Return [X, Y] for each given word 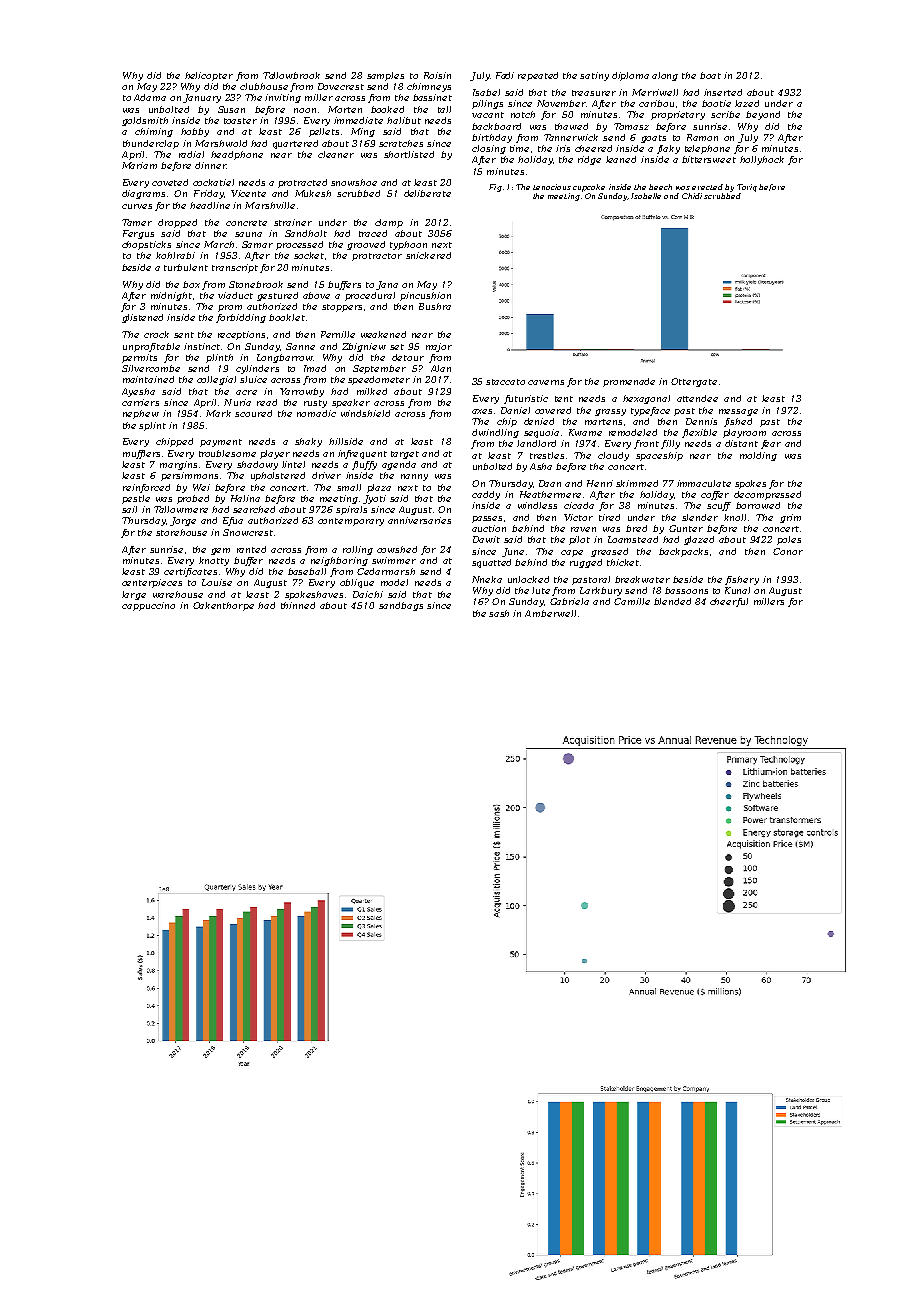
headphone [237, 155]
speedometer [379, 380]
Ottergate [694, 382]
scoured [253, 413]
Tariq [747, 188]
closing [489, 149]
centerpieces [152, 583]
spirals [351, 510]
